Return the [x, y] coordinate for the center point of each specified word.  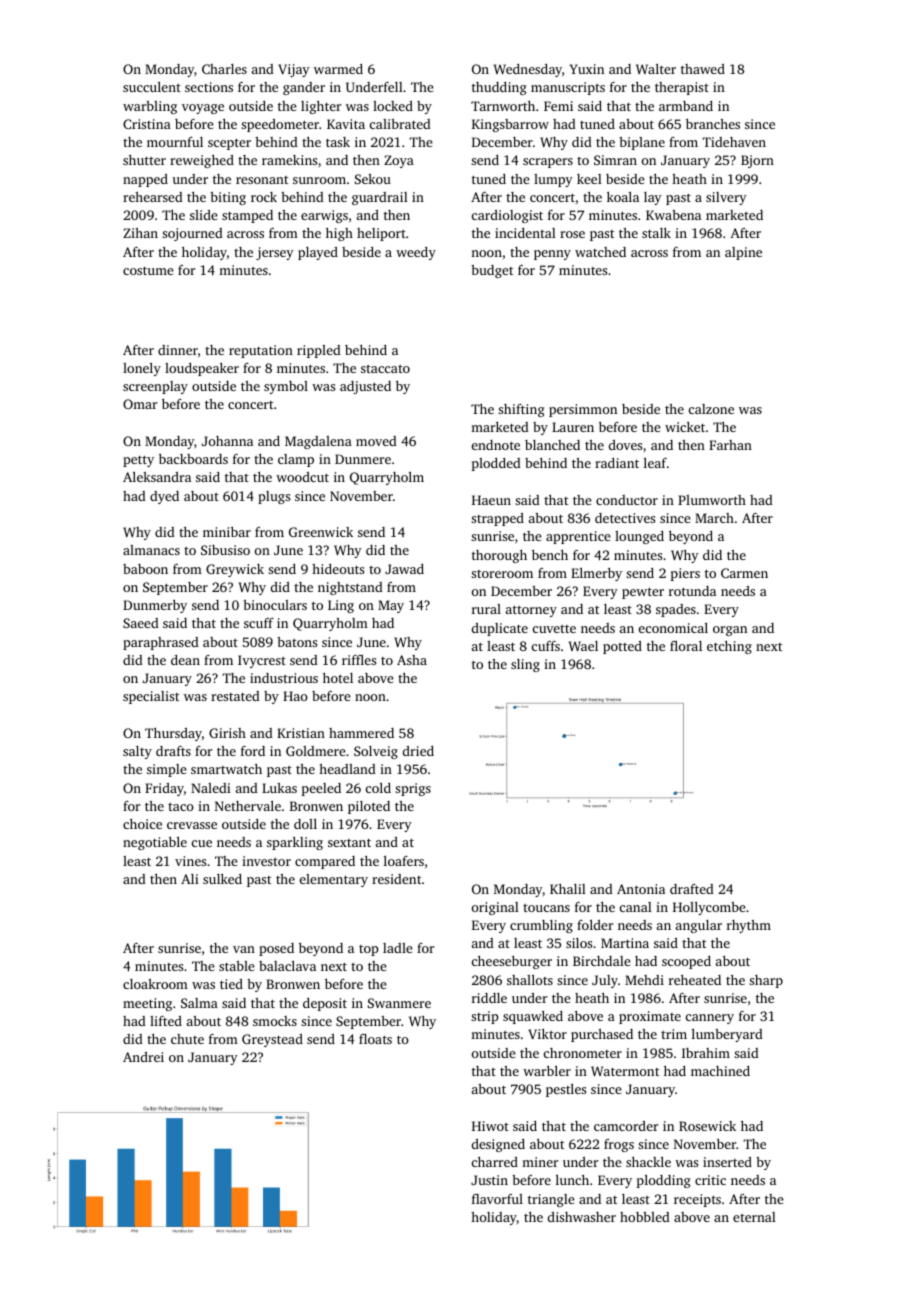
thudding [499, 88]
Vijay [294, 70]
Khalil [568, 889]
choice [142, 824]
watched [600, 252]
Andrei [143, 1057]
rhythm [749, 926]
